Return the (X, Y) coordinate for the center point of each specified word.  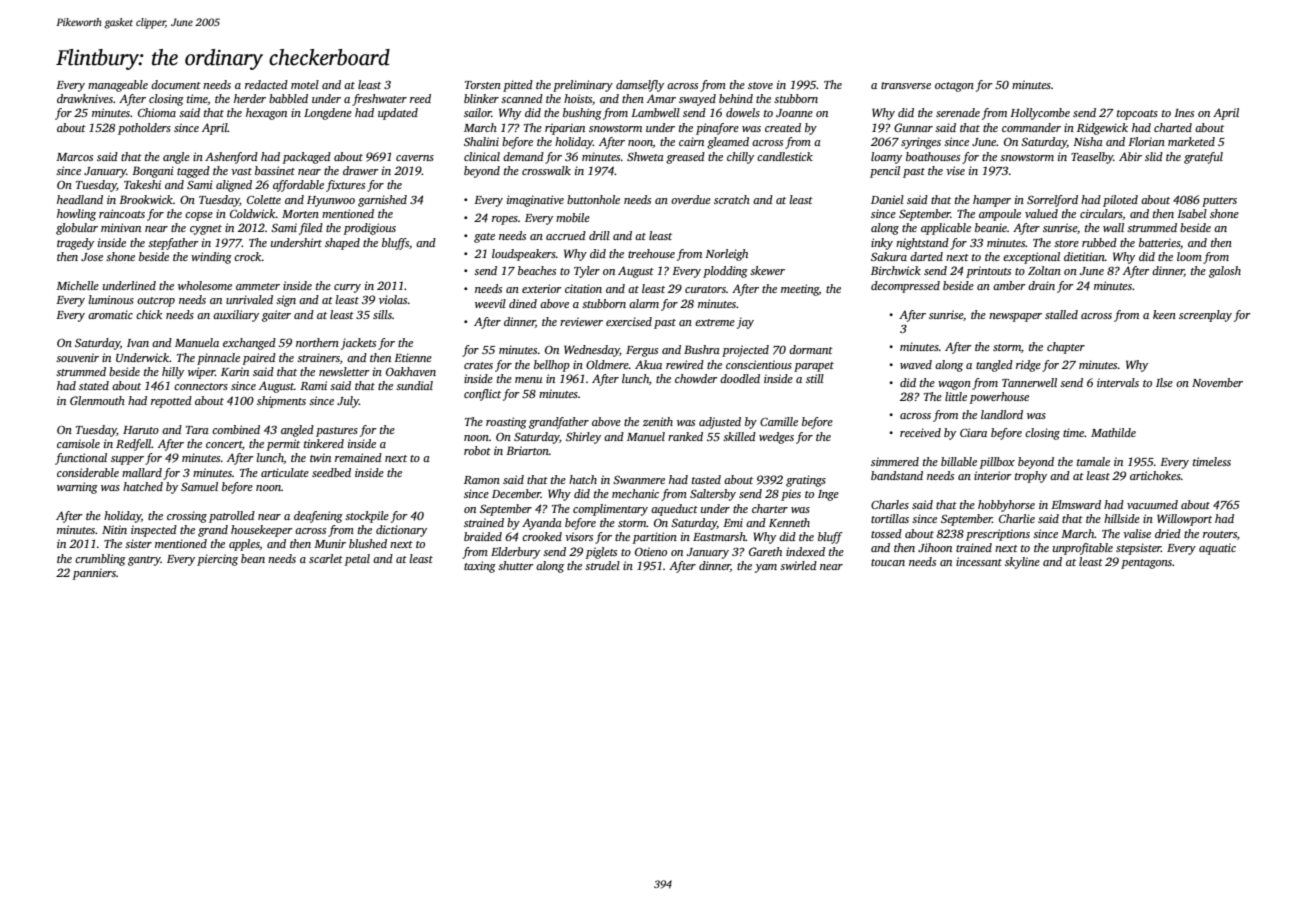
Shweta (645, 156)
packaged (306, 158)
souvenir (77, 357)
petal (357, 560)
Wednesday (592, 351)
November (1217, 382)
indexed (805, 551)
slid (1154, 156)
